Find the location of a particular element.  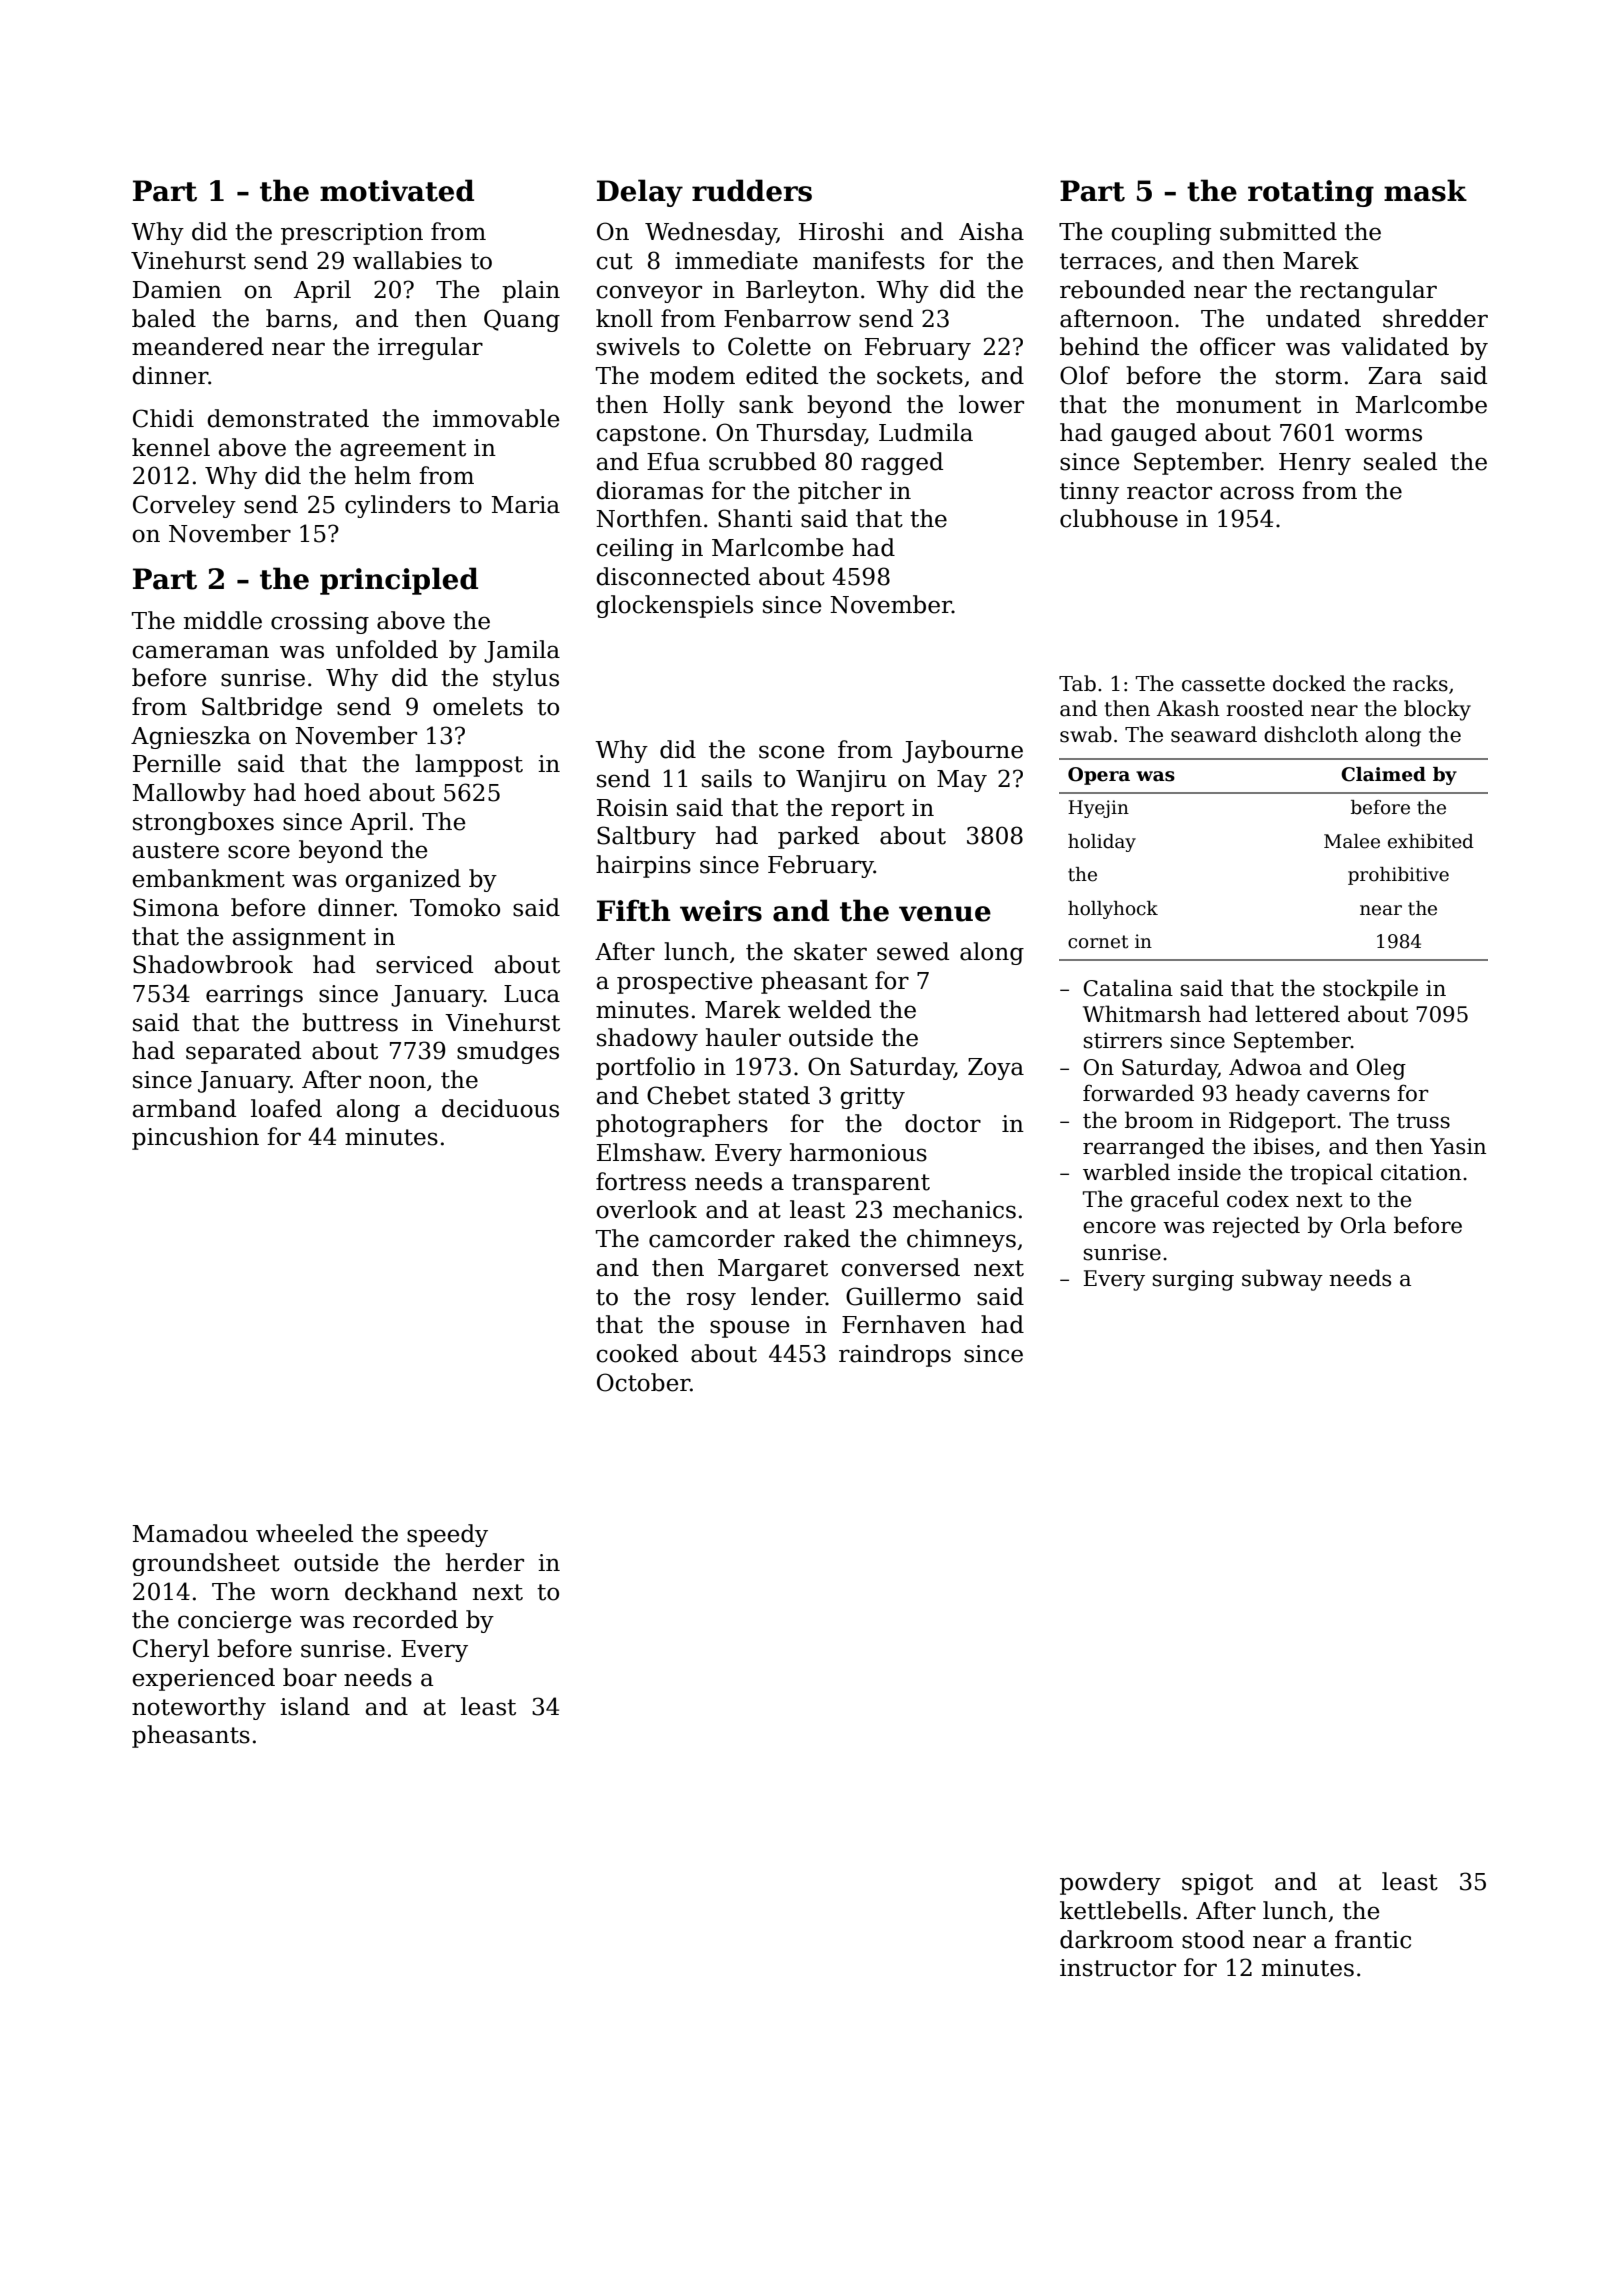

Tab is located at coordinates (1077, 683).
